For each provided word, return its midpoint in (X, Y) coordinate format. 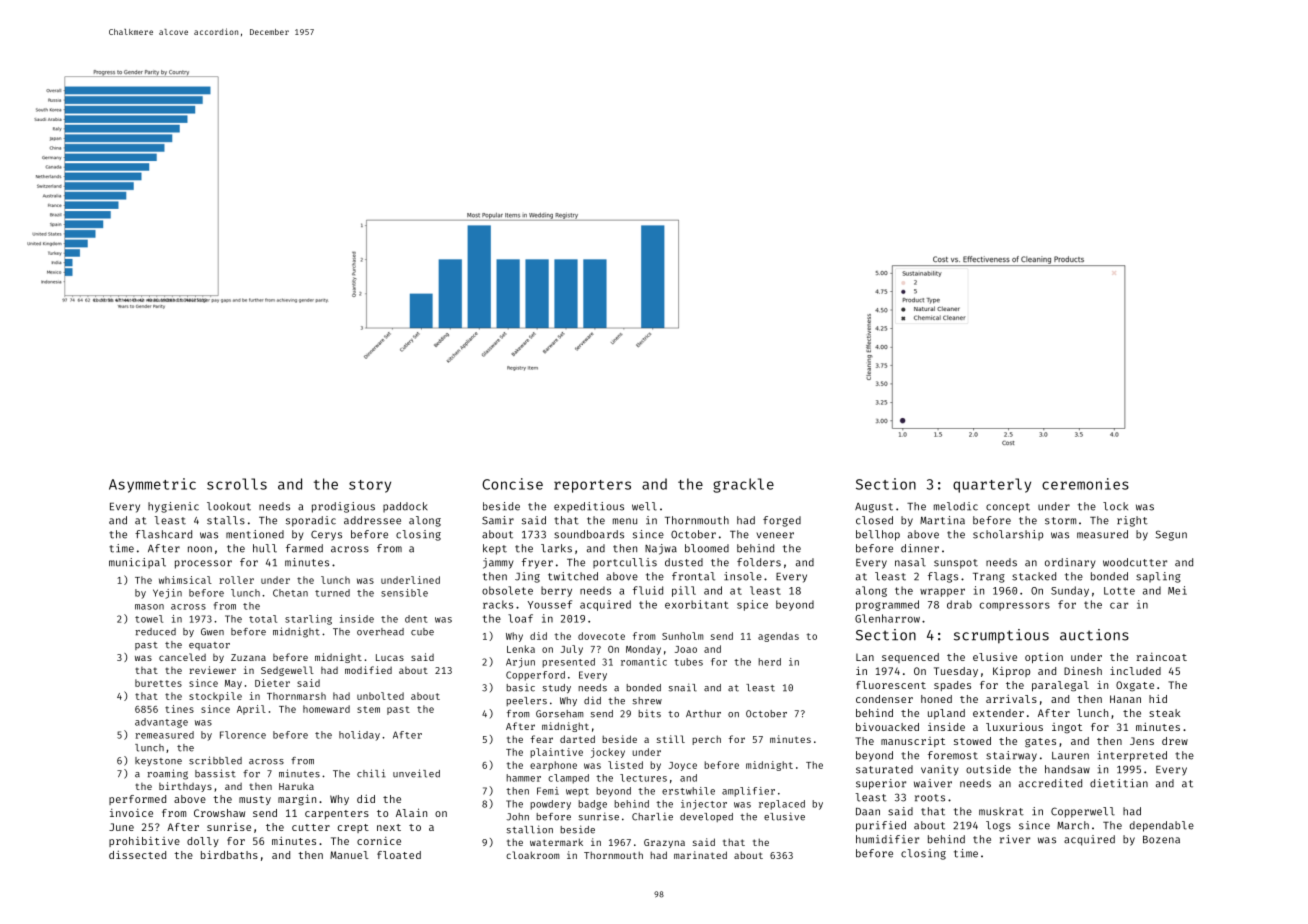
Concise (512, 484)
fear (542, 739)
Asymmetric (152, 485)
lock (1115, 506)
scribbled (215, 760)
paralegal (1060, 686)
